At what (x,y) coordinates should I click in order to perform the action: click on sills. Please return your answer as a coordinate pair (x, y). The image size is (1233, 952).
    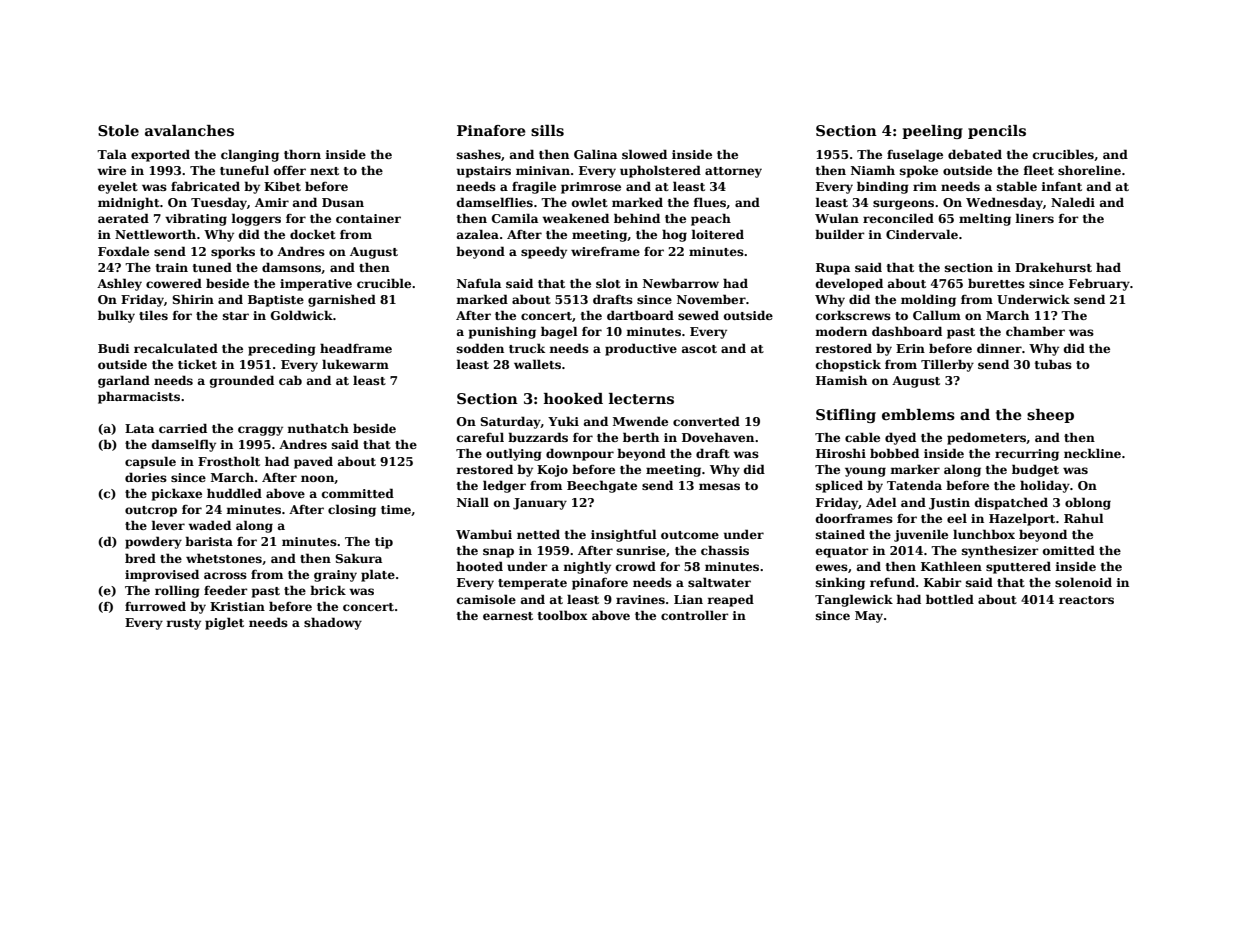
    Looking at the image, I should click on (547, 130).
